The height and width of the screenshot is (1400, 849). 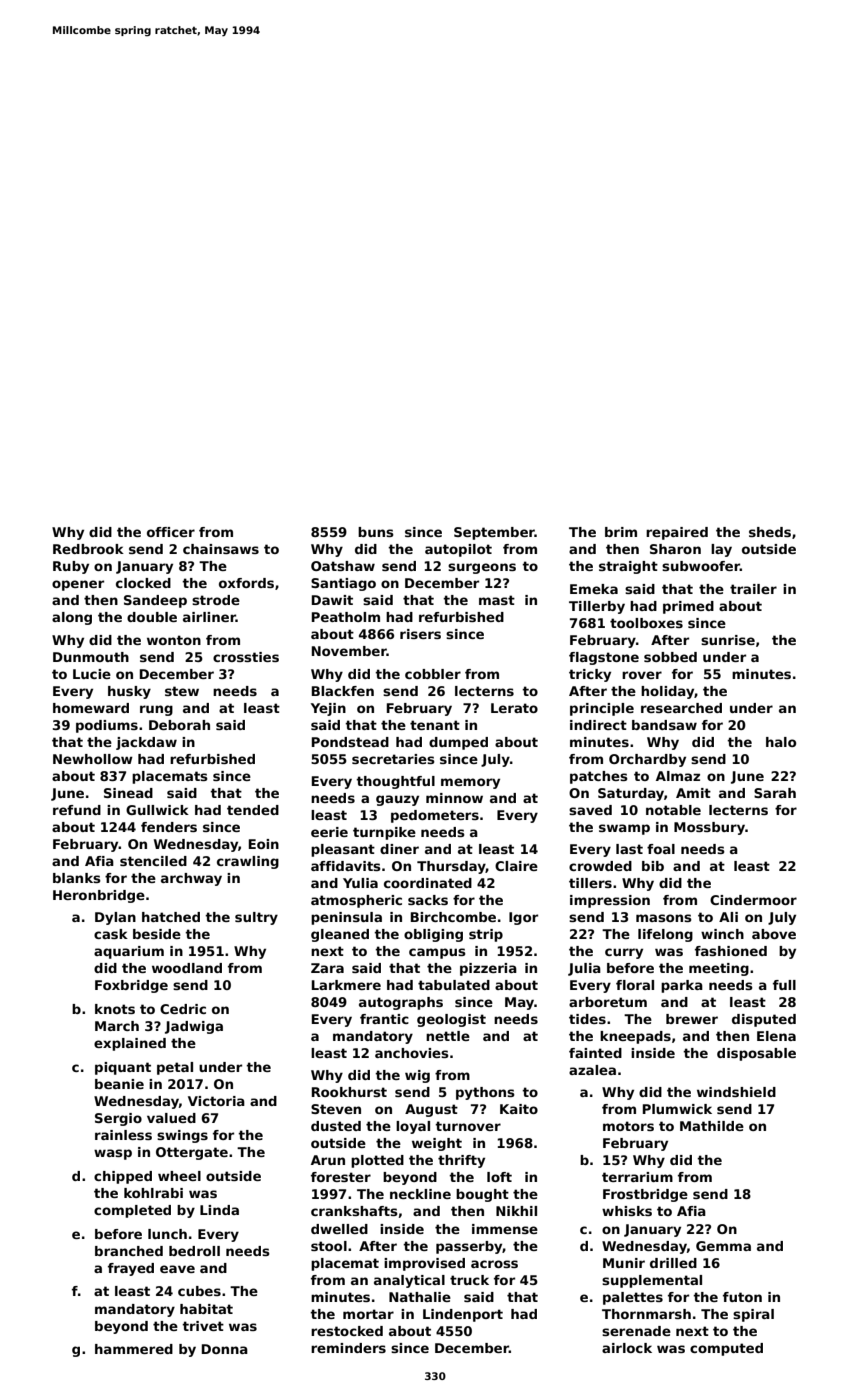 What do you see at coordinates (256, 918) in the screenshot?
I see `sultry` at bounding box center [256, 918].
